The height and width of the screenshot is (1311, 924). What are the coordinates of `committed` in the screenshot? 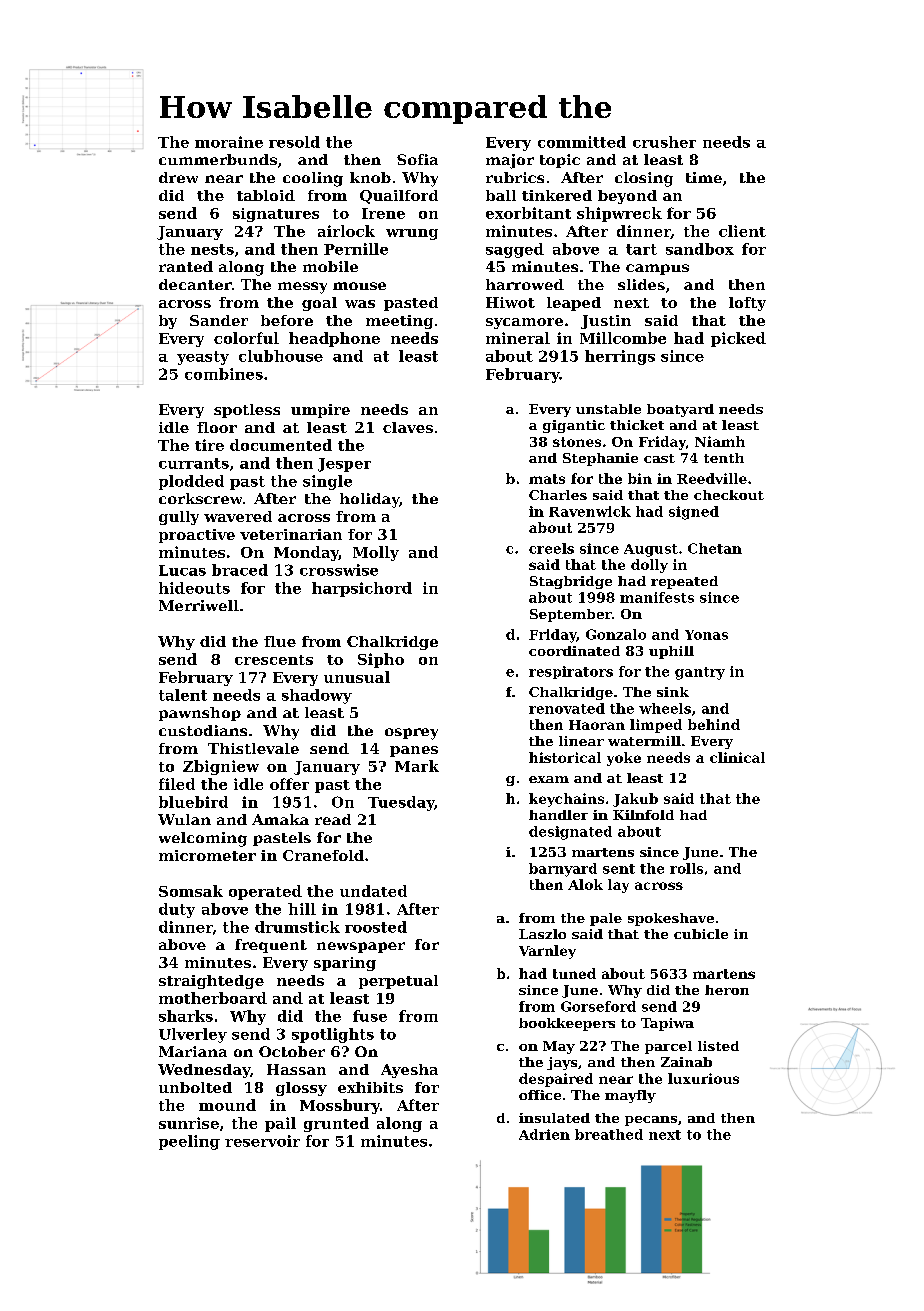 It's located at (582, 142).
